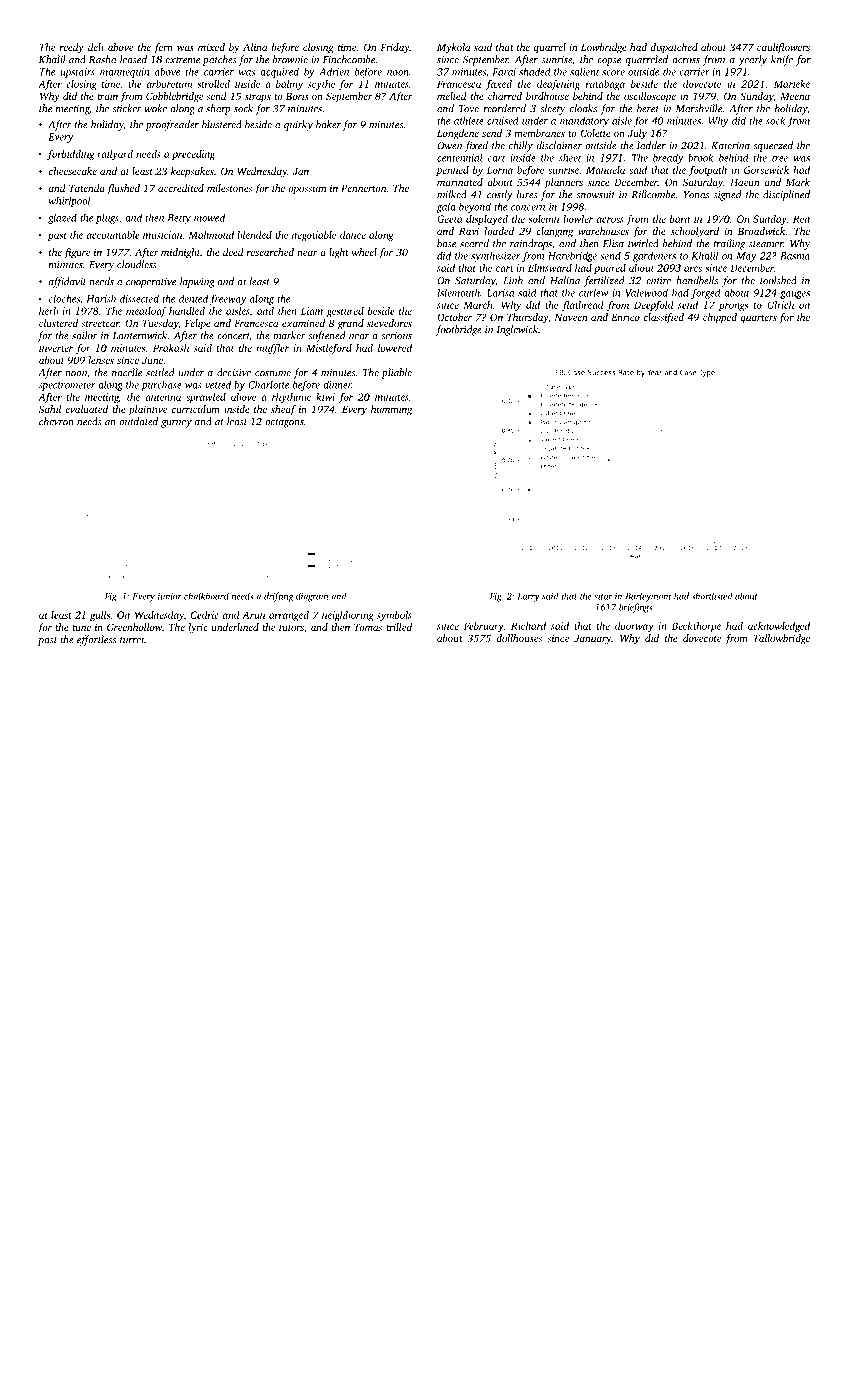 This screenshot has width=849, height=1400. What do you see at coordinates (783, 48) in the screenshot?
I see `cauliflowers` at bounding box center [783, 48].
